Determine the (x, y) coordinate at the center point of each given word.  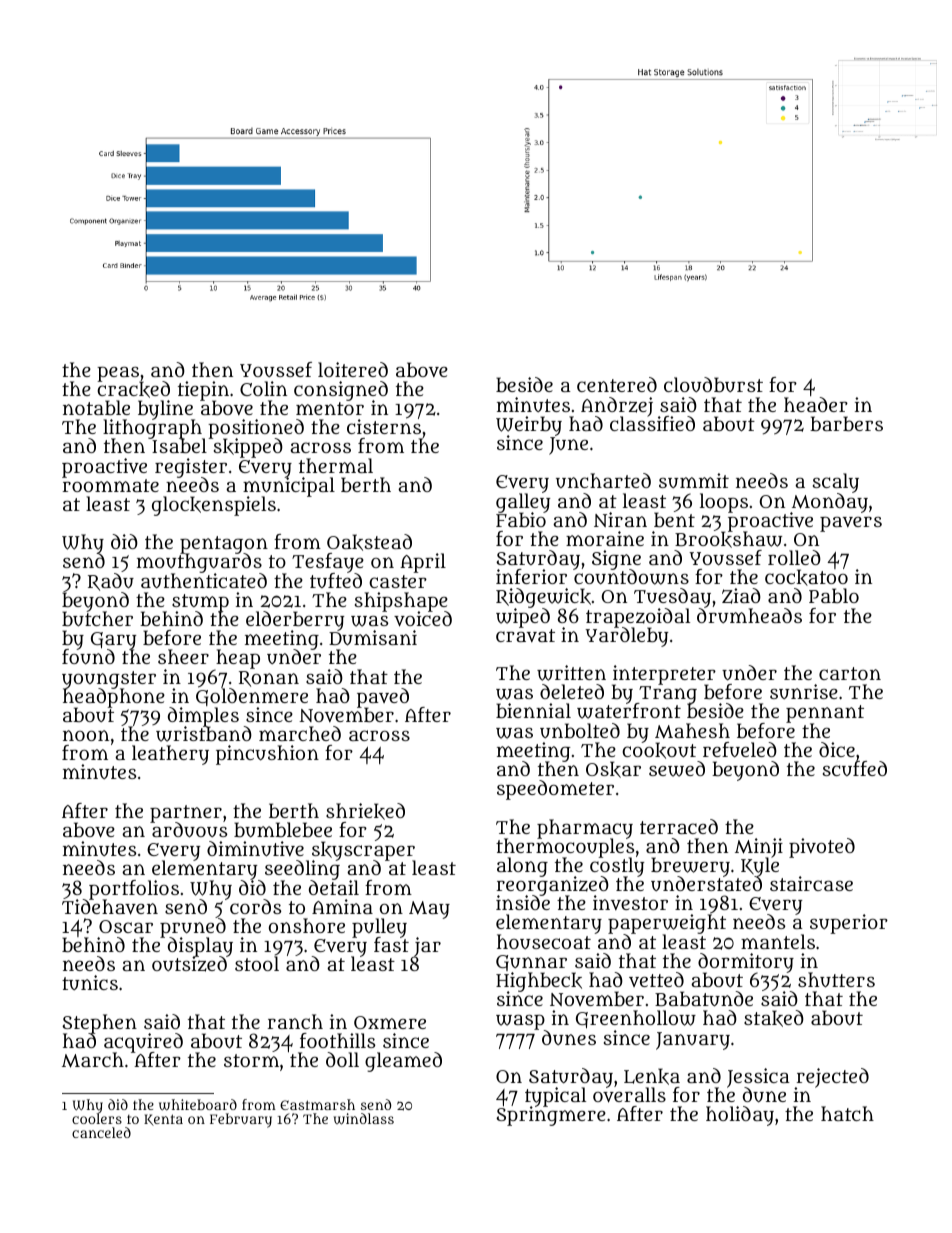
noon (86, 735)
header (816, 404)
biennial (533, 710)
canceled (101, 1132)
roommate (111, 485)
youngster (109, 680)
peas (118, 374)
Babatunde (704, 999)
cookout (659, 751)
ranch (295, 1021)
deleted (572, 691)
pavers (851, 524)
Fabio (521, 520)
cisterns (384, 427)
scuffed (855, 768)
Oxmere (390, 1022)
